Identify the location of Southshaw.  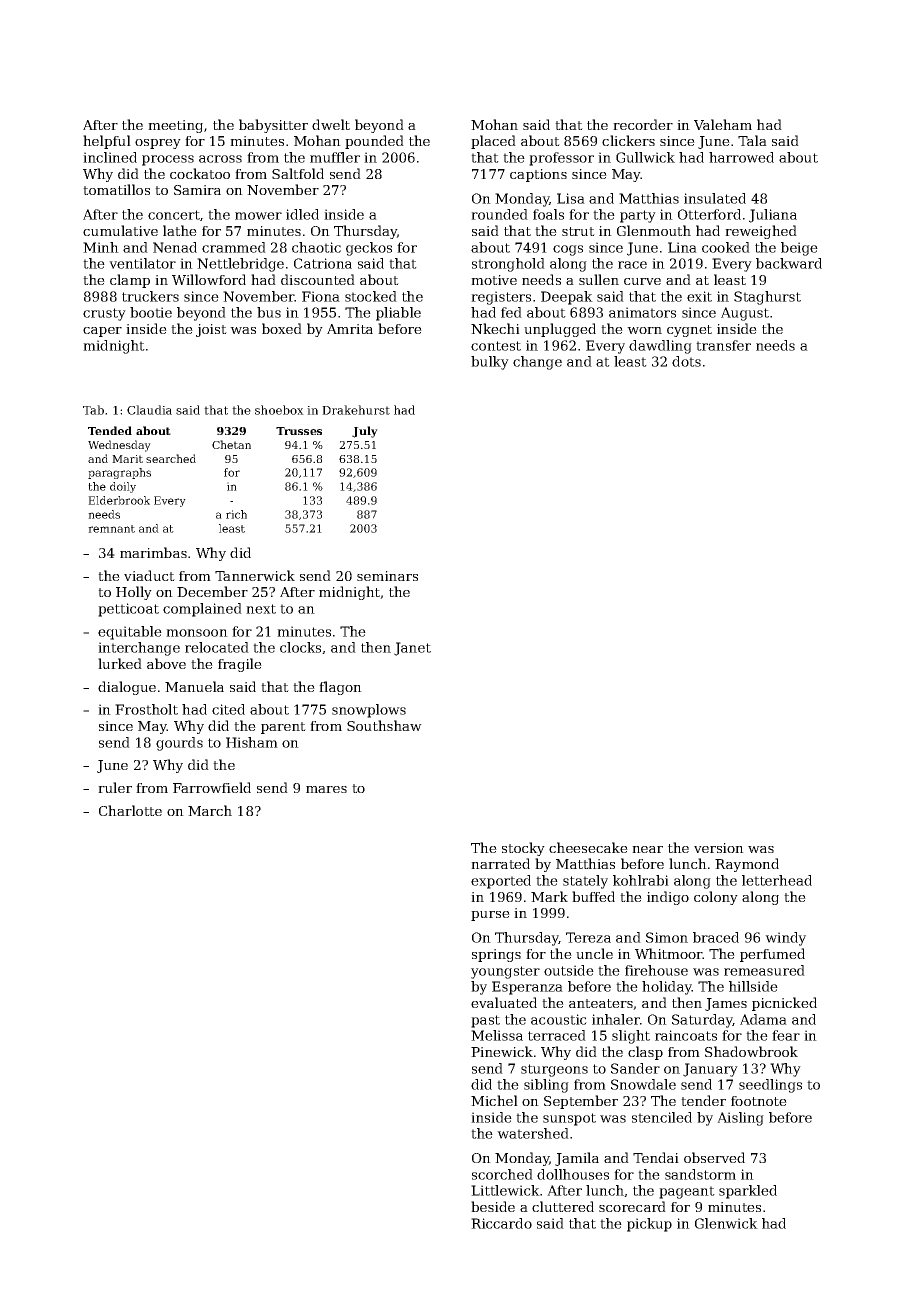
(384, 725).
